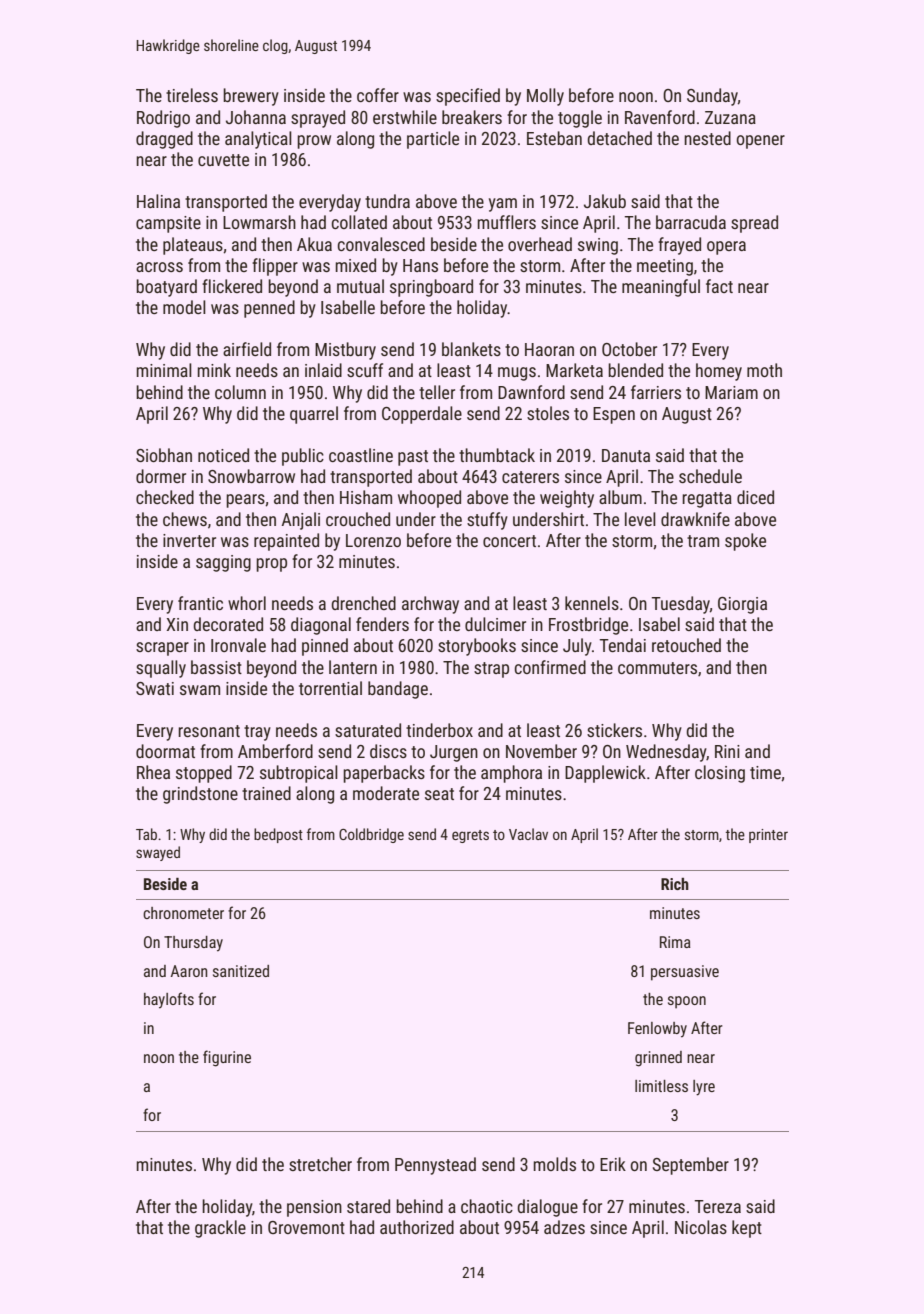 Image resolution: width=924 pixels, height=1314 pixels. Describe the element at coordinates (200, 690) in the image. I see `swam` at that location.
